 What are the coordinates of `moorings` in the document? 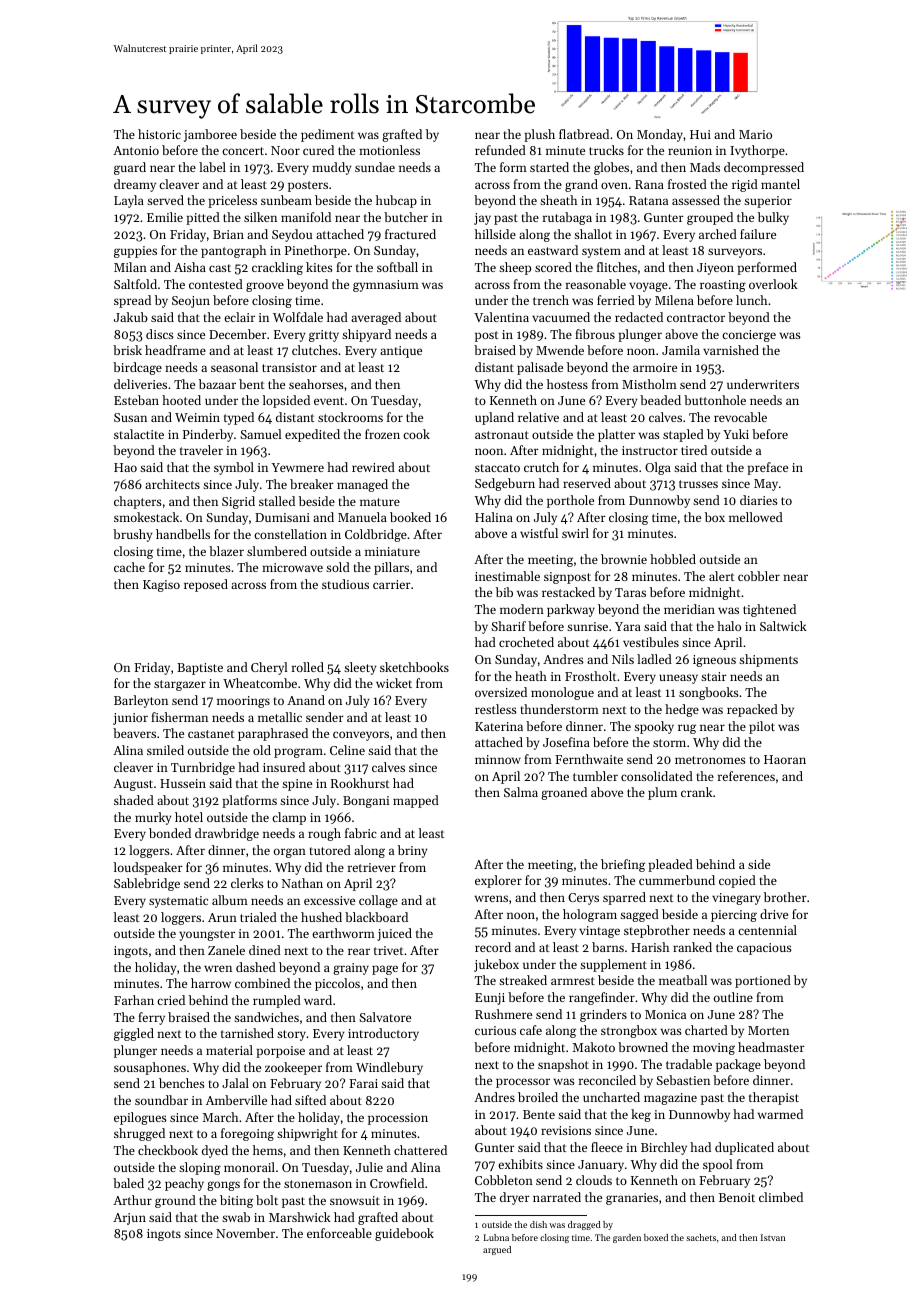 It's located at (243, 702).
